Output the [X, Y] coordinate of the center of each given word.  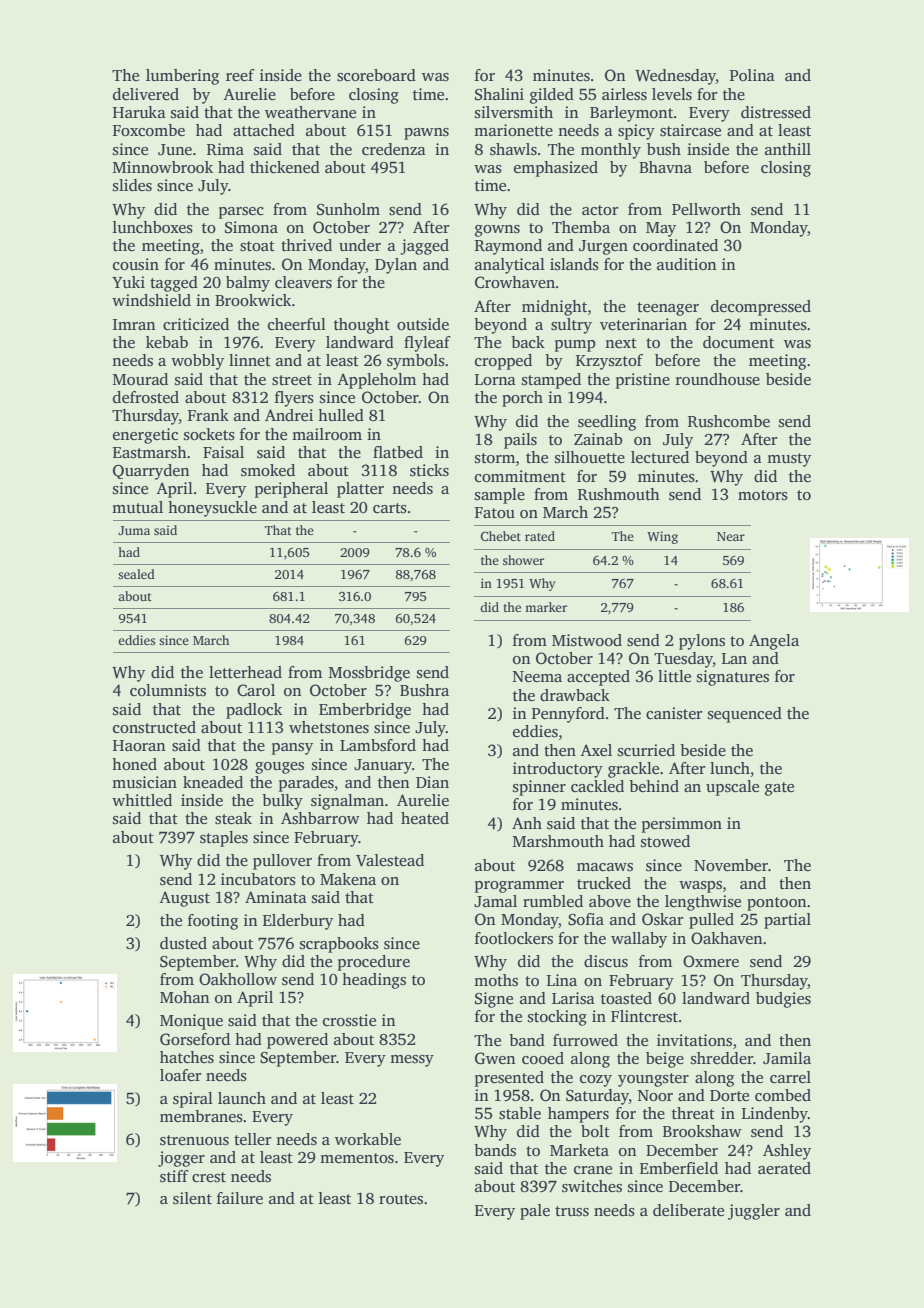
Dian [432, 782]
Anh [527, 823]
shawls [513, 149]
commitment [520, 476]
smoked [268, 470]
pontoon [776, 904]
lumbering [182, 77]
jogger [181, 1159]
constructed [154, 727]
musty [789, 460]
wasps [700, 887]
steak [233, 818]
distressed [776, 112]
